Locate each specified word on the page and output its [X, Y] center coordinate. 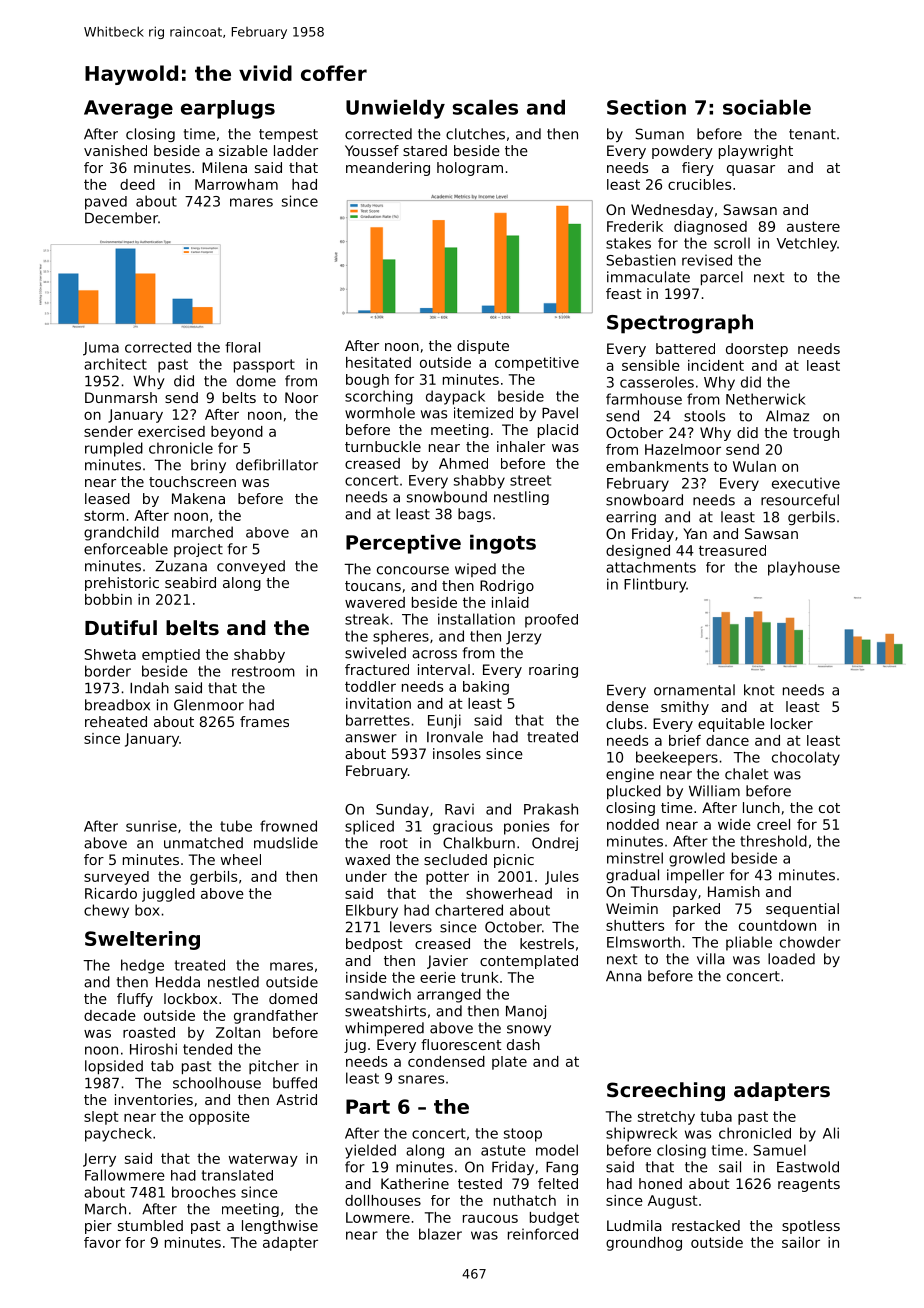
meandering [388, 169]
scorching [379, 397]
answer [371, 738]
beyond [237, 433]
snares [421, 1079]
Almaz [787, 416]
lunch [761, 807]
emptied [171, 656]
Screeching [666, 1091]
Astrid [296, 1099]
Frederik [635, 226]
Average [128, 109]
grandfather [276, 1017]
